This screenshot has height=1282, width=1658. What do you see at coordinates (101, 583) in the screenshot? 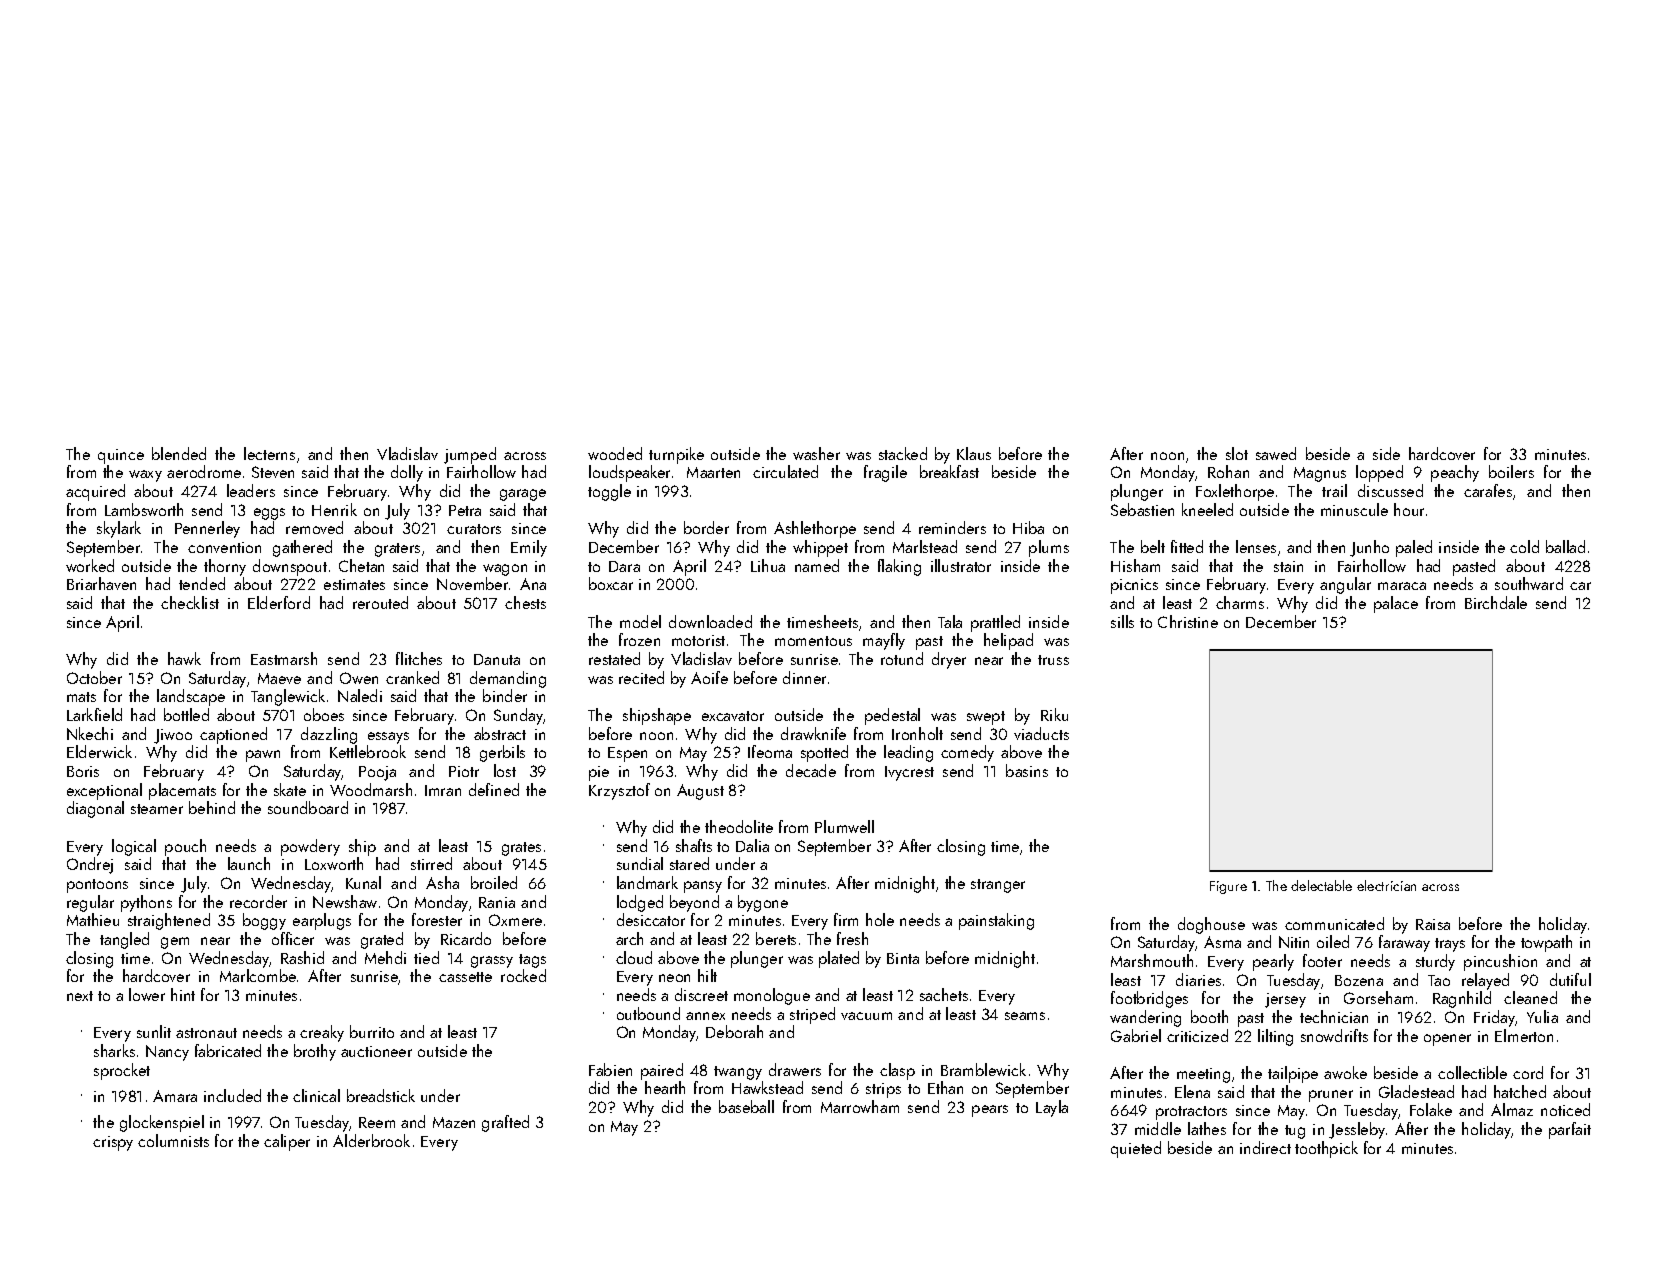
I see `Briarhaven` at bounding box center [101, 583].
